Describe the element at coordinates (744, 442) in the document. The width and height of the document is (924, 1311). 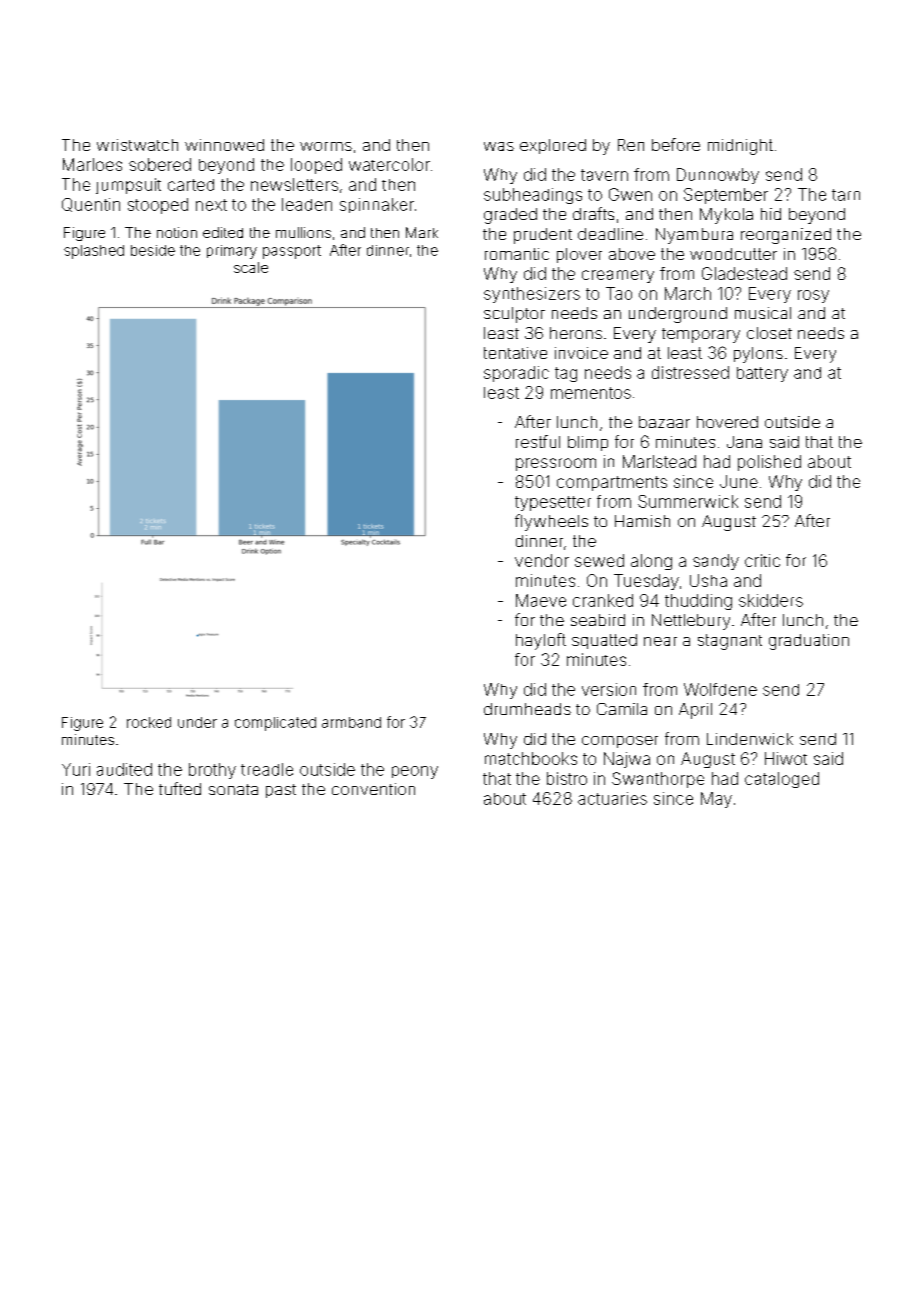
I see `Jana` at that location.
